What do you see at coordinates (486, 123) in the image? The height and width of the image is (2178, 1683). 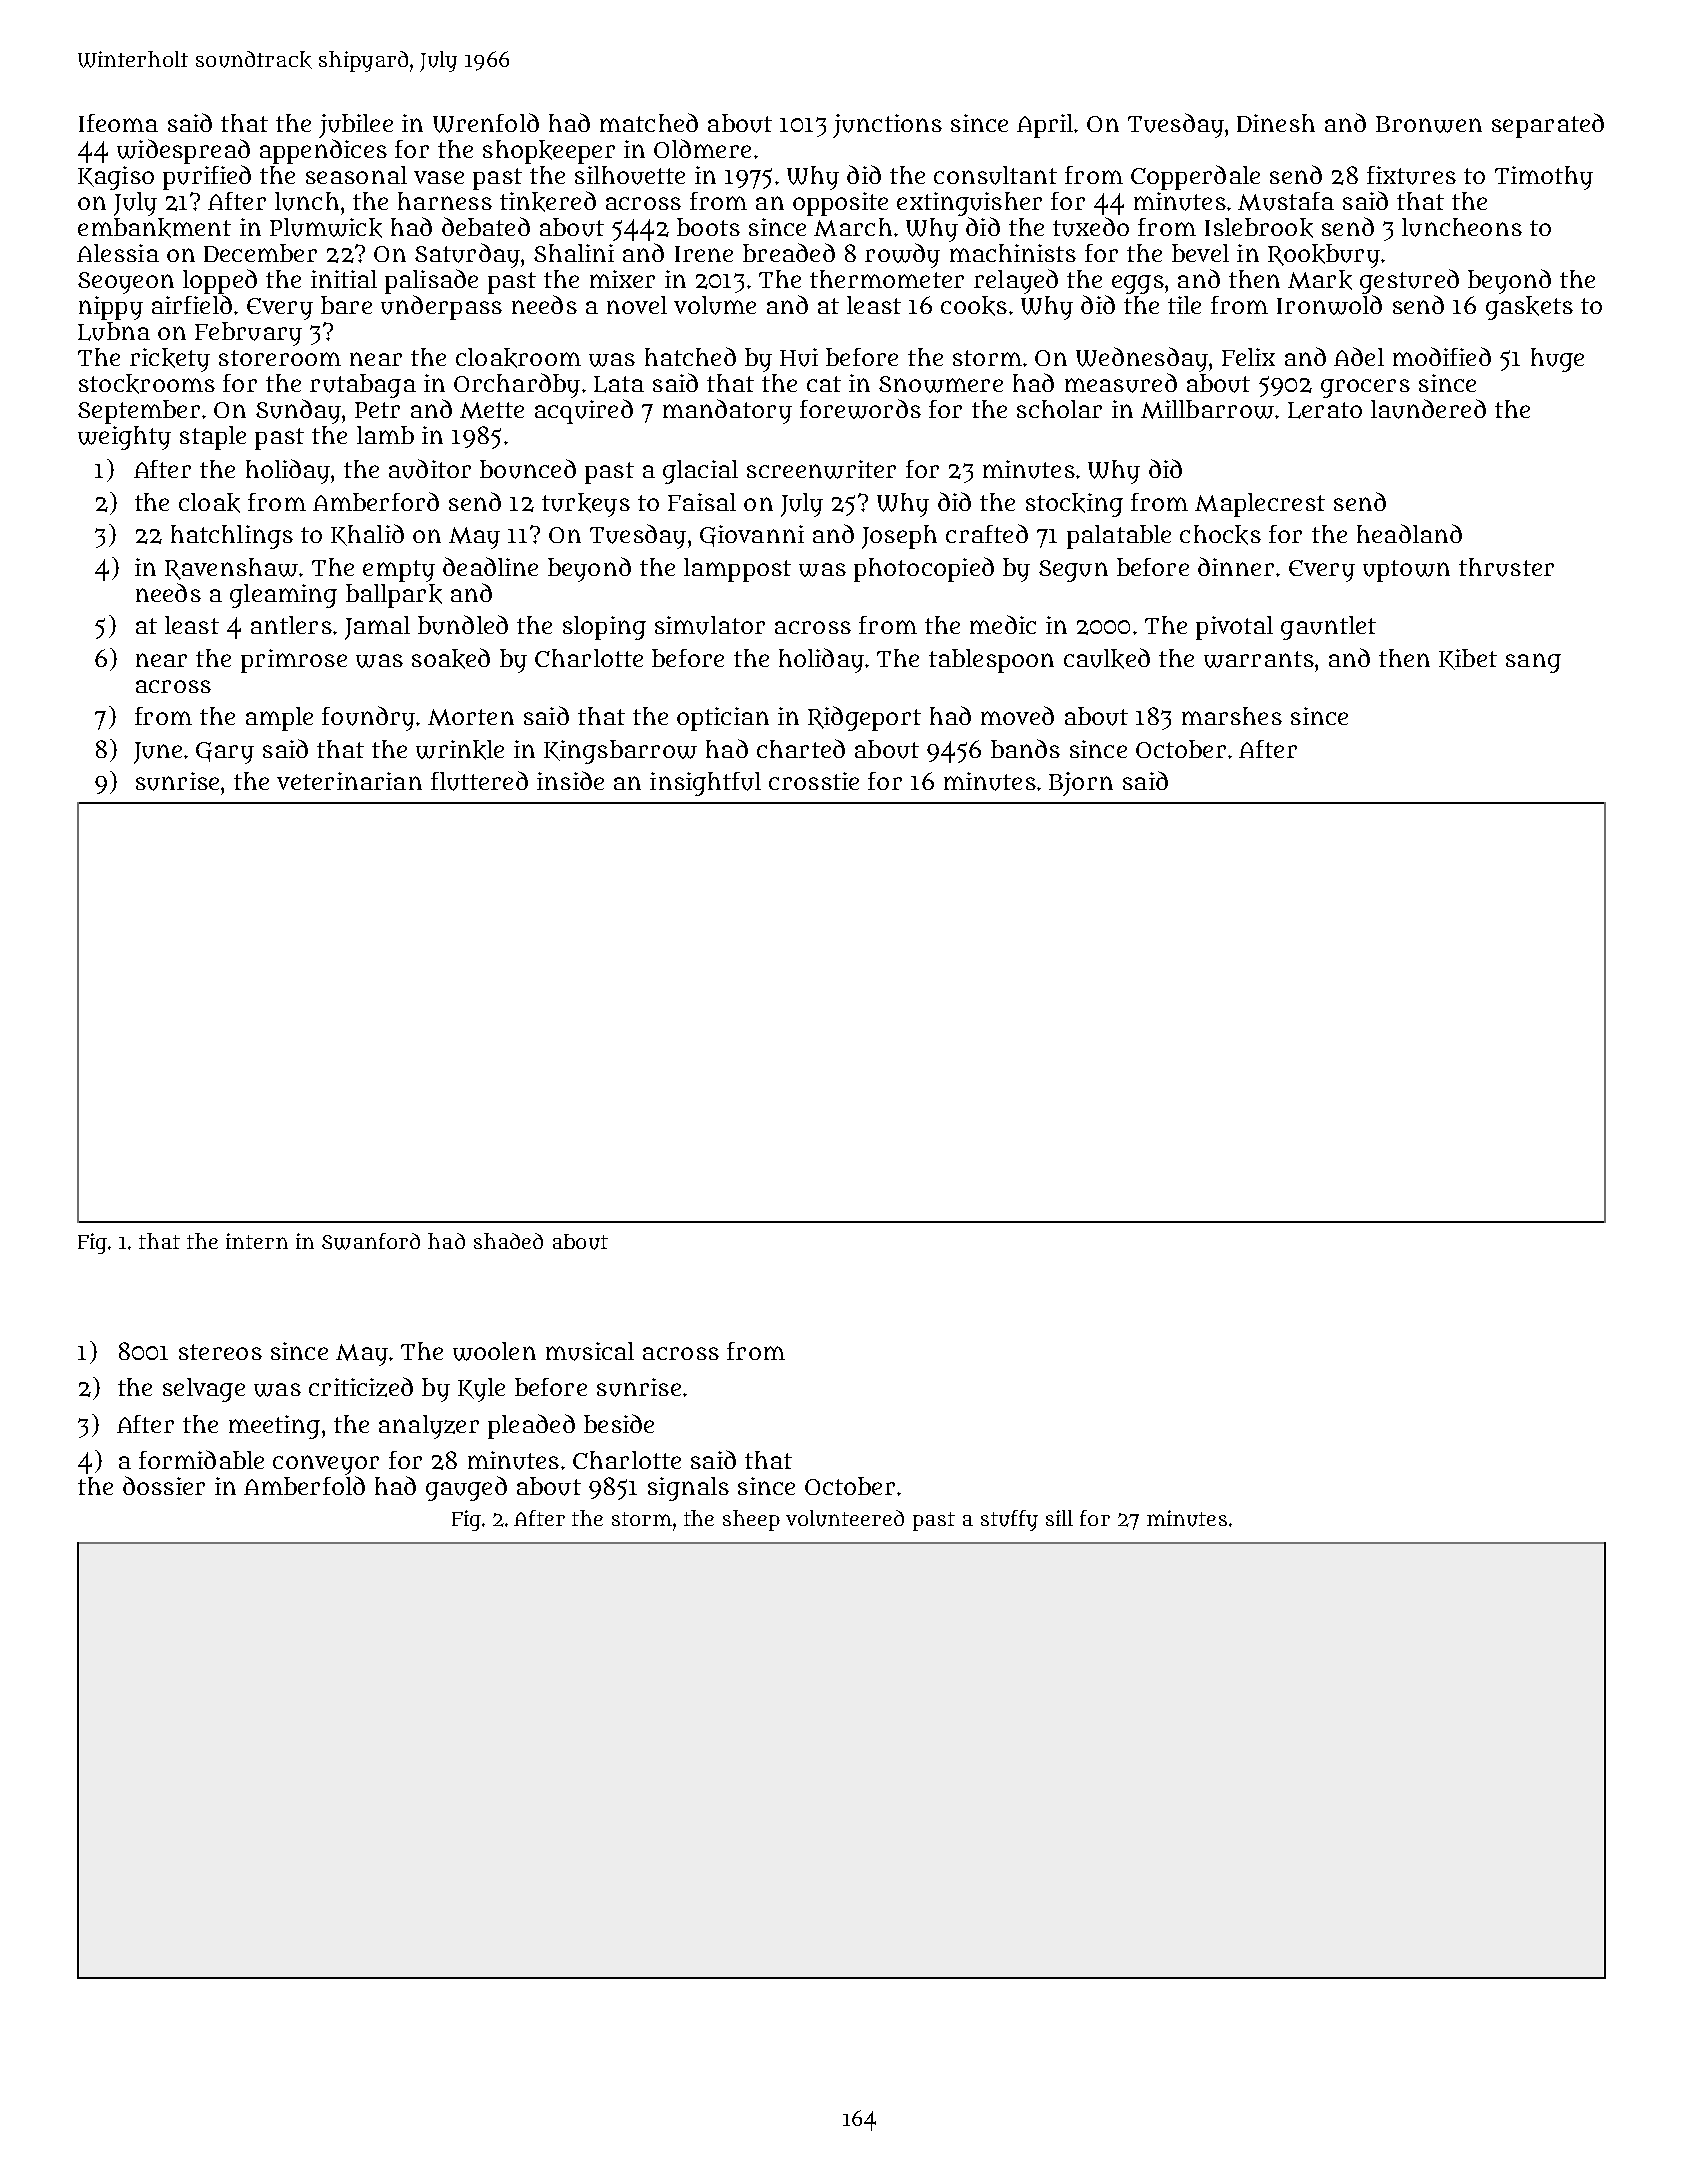 I see `Wrenfold` at bounding box center [486, 123].
